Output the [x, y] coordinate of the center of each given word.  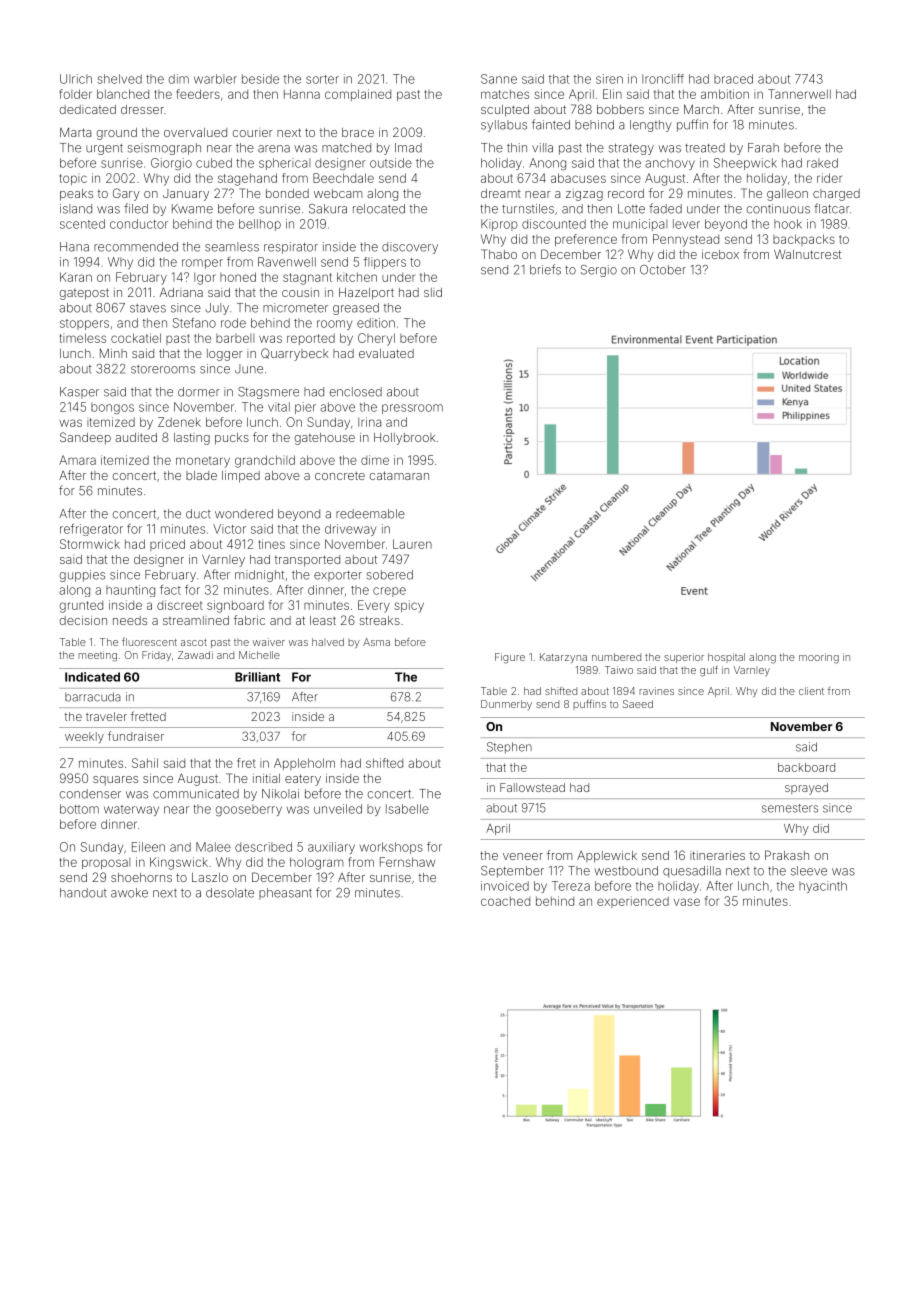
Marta [75, 132]
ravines [656, 691]
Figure [510, 658]
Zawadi [195, 655]
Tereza [571, 886]
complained [358, 95]
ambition [725, 94]
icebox [720, 254]
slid [433, 292]
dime [375, 460]
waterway [131, 810]
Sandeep [85, 438]
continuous [778, 209]
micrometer [295, 308]
